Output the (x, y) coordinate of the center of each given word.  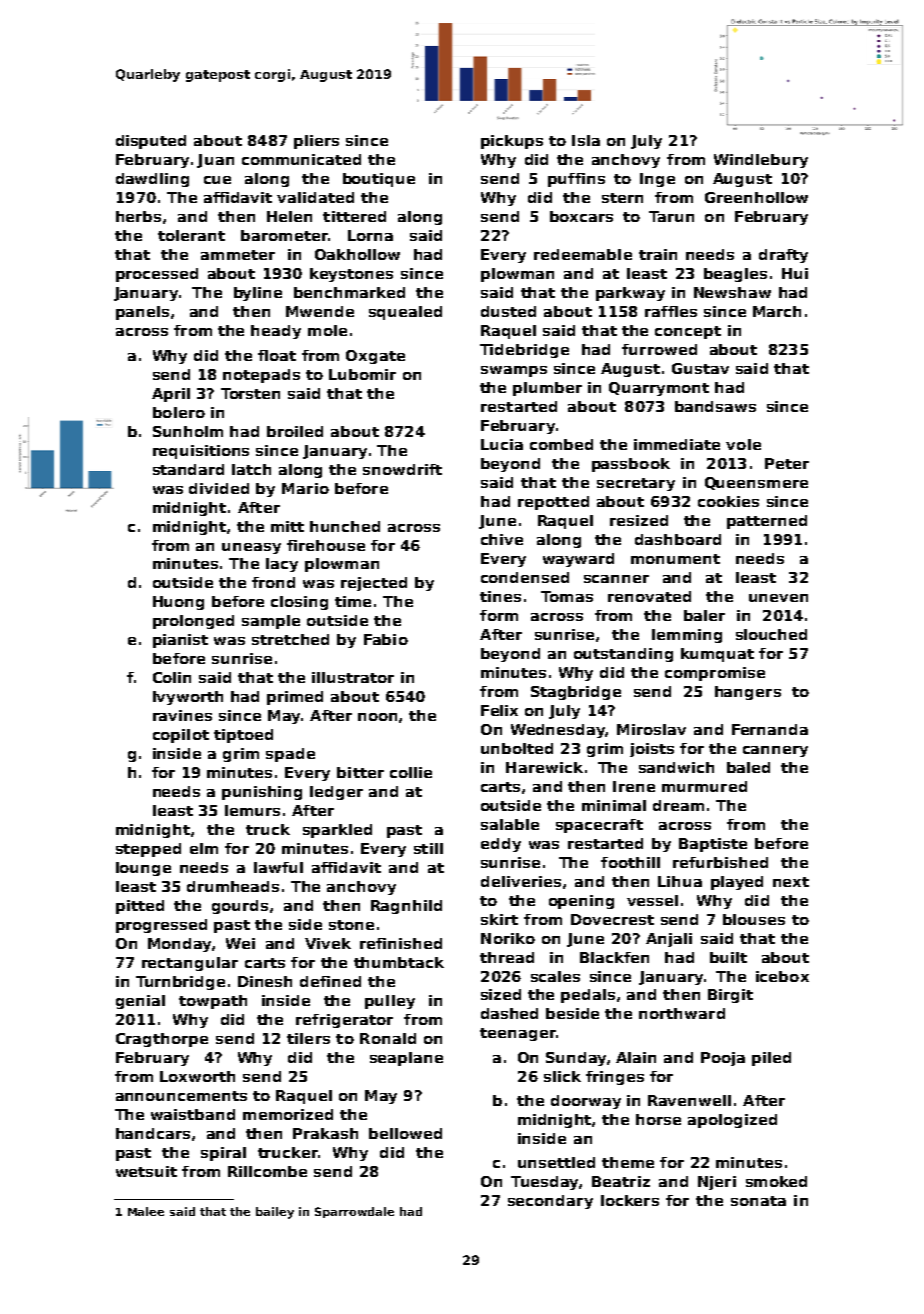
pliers (316, 142)
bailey (275, 1213)
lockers (630, 1200)
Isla (586, 140)
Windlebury (761, 161)
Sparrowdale (354, 1212)
